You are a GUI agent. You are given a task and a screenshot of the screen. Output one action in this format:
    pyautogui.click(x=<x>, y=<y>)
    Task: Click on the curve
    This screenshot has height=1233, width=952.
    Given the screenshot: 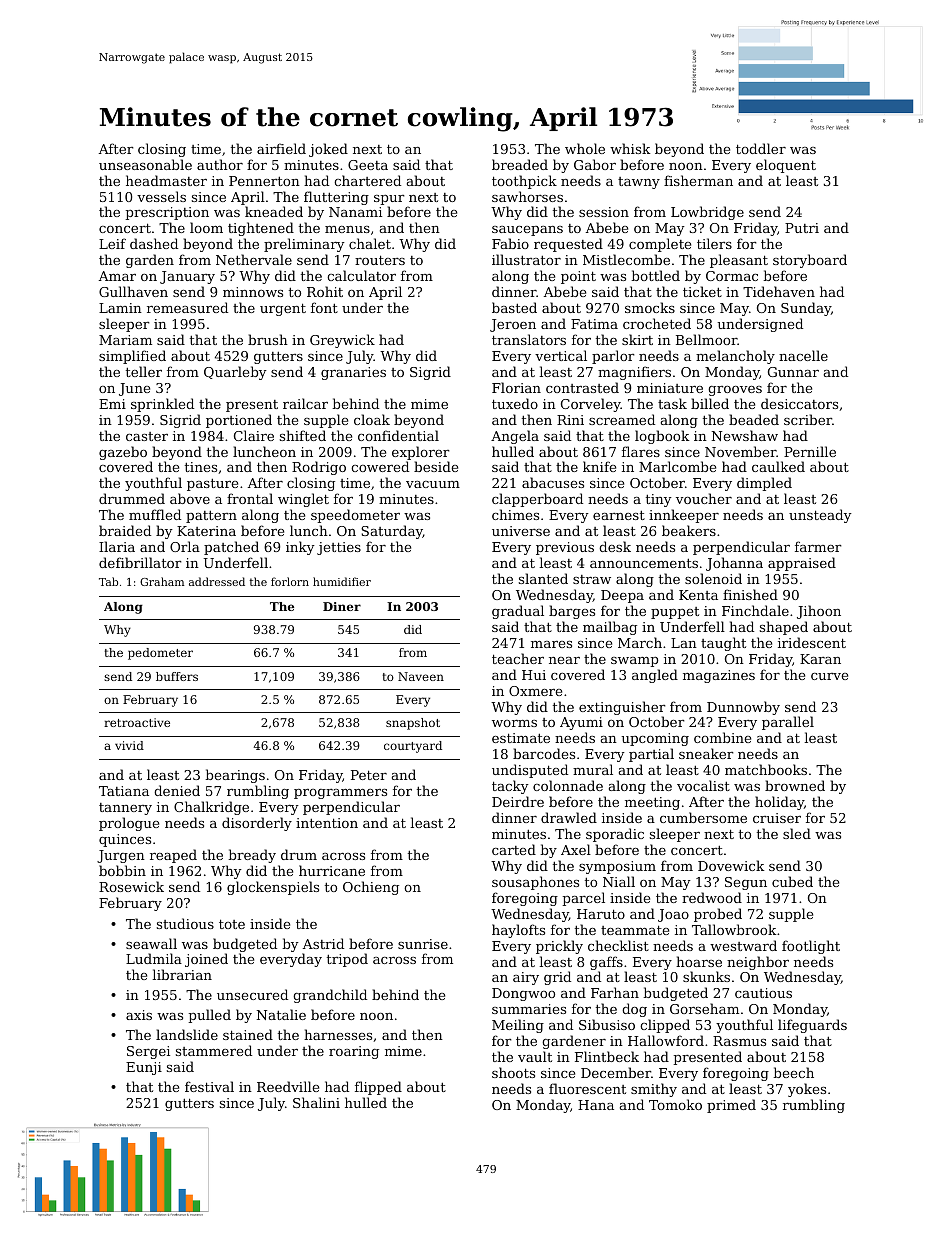 What is the action you would take?
    pyautogui.click(x=829, y=676)
